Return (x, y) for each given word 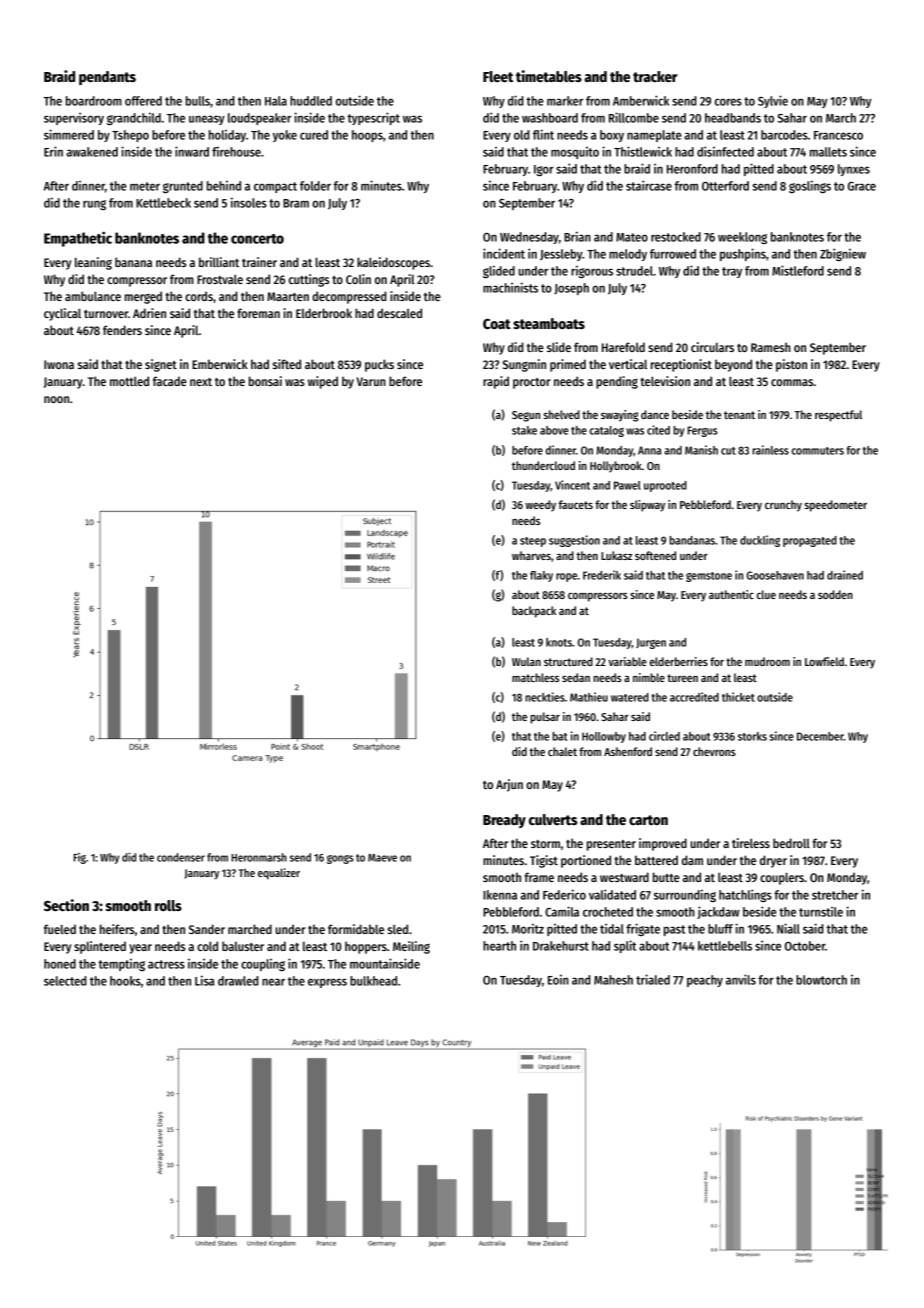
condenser (181, 857)
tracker (655, 76)
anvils (741, 979)
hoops (367, 136)
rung (94, 205)
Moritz (528, 928)
